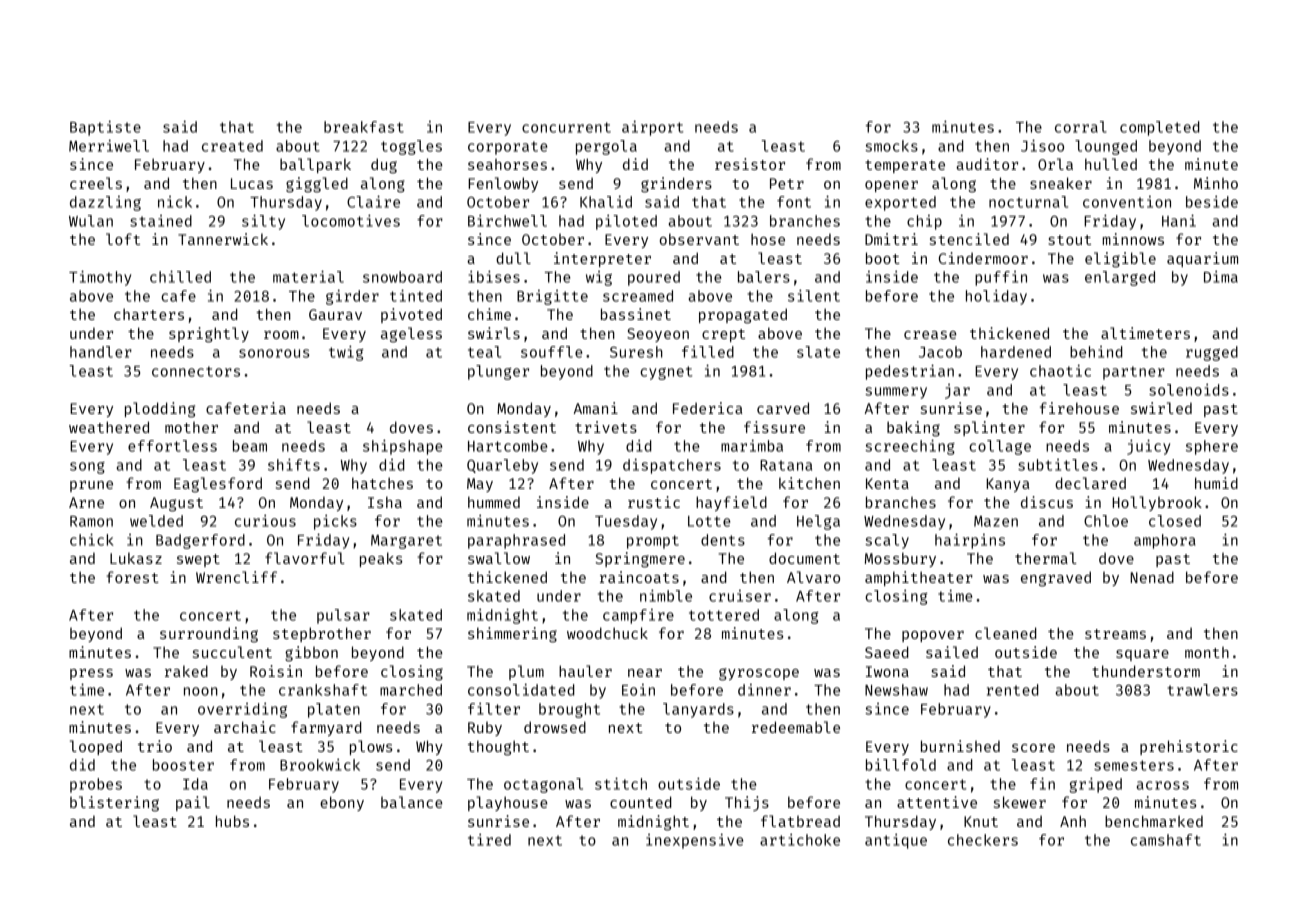  I want to click on Lucas, so click(252, 183).
